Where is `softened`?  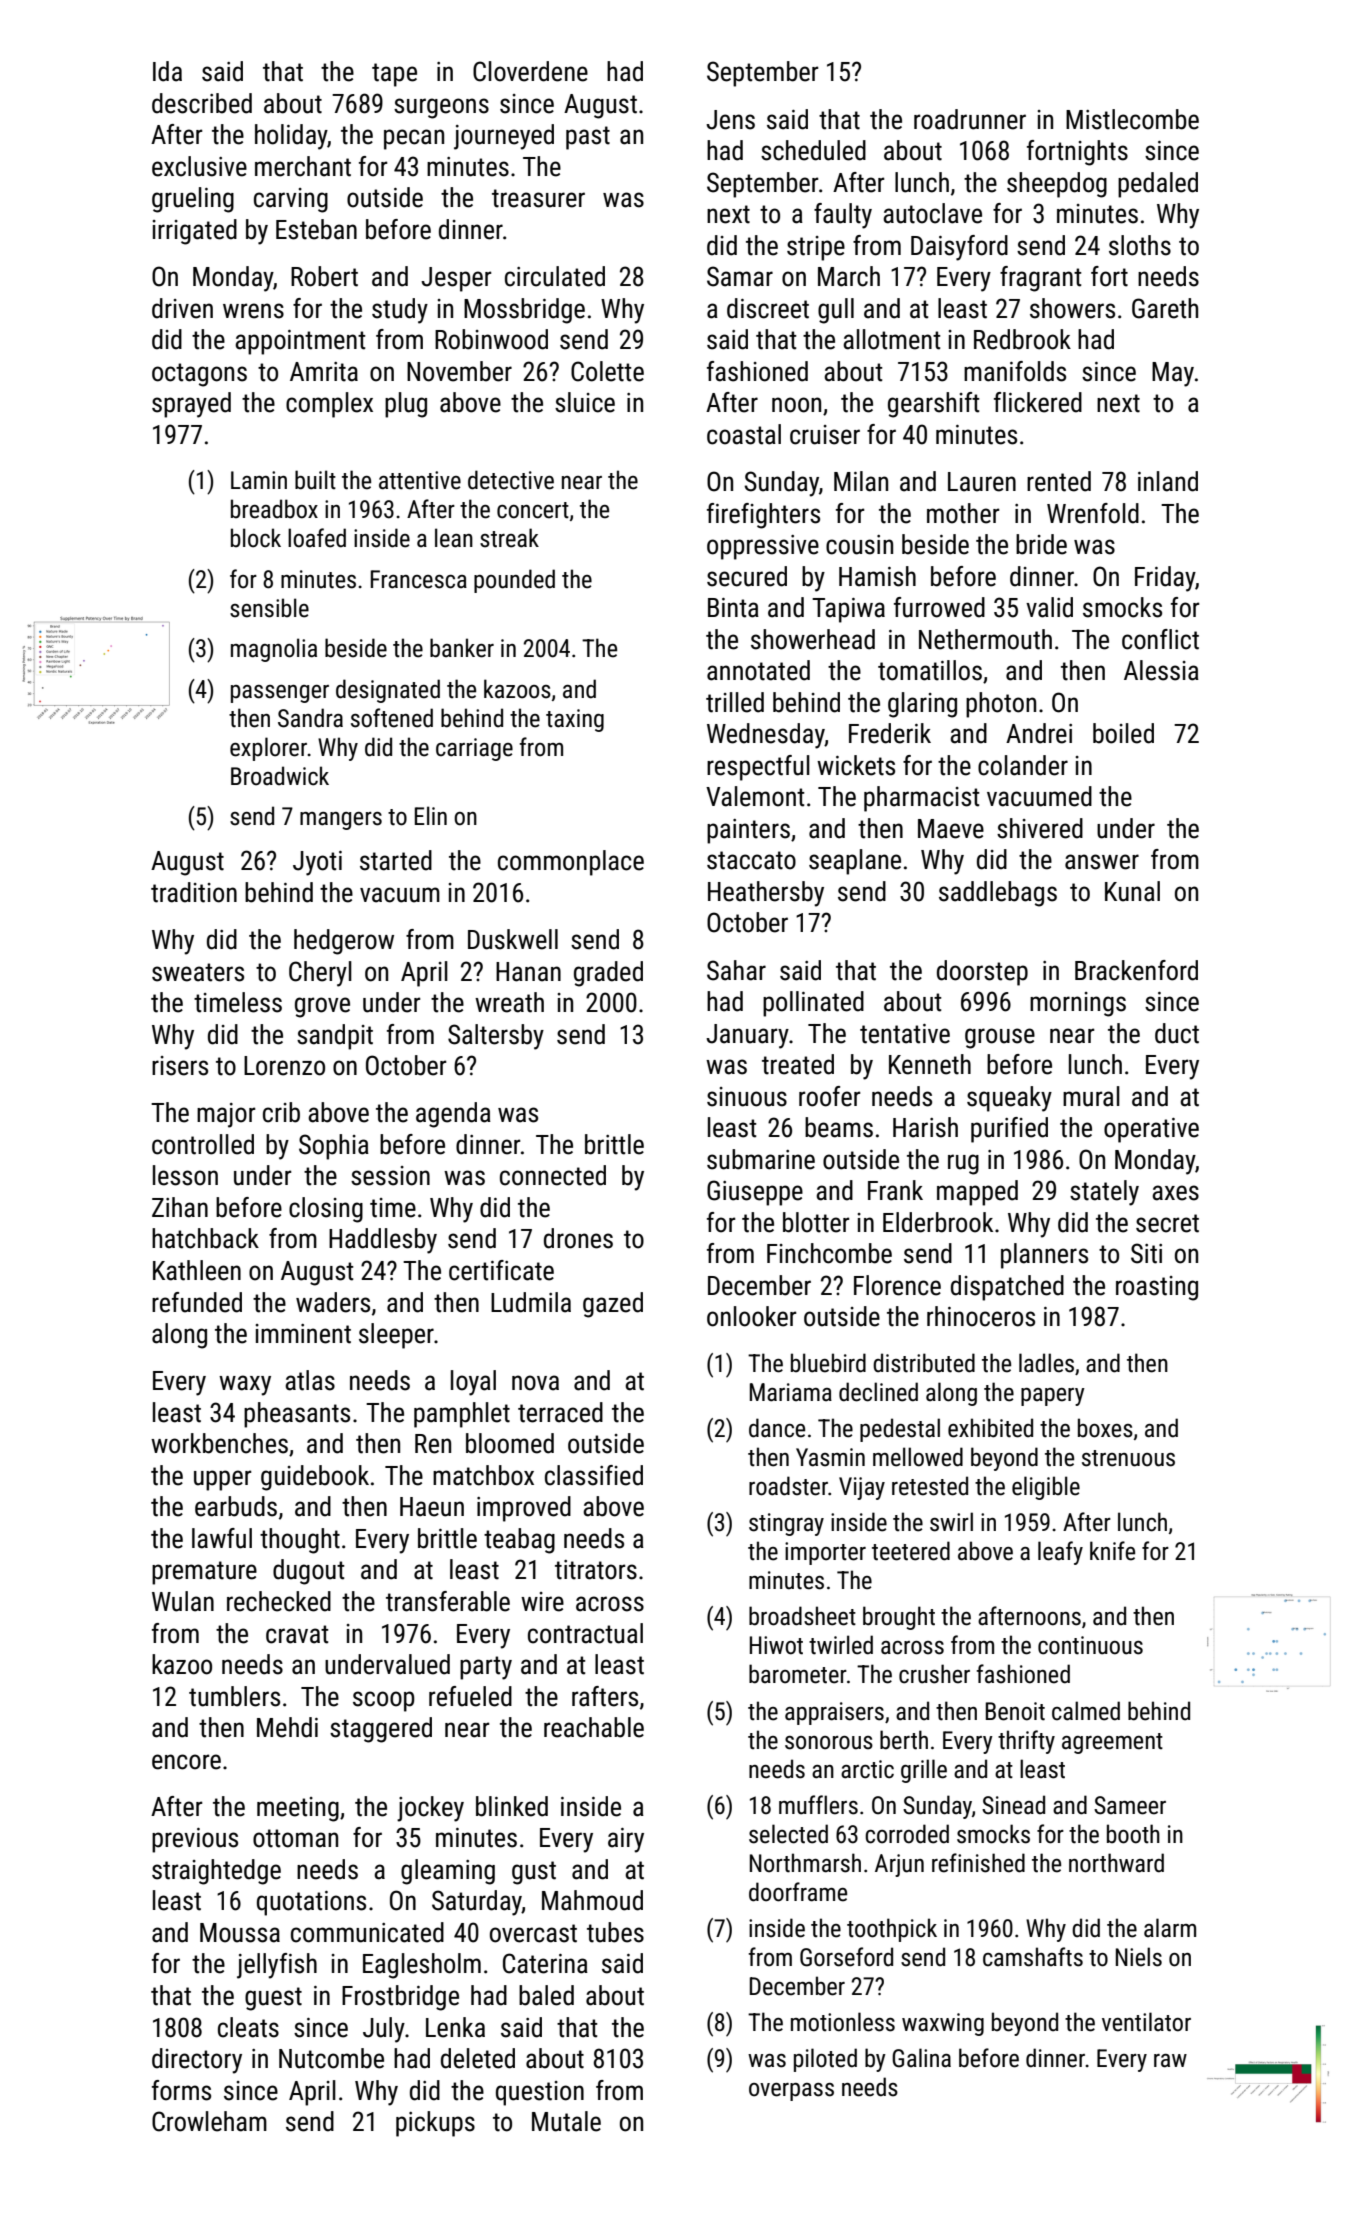 softened is located at coordinates (392, 718).
